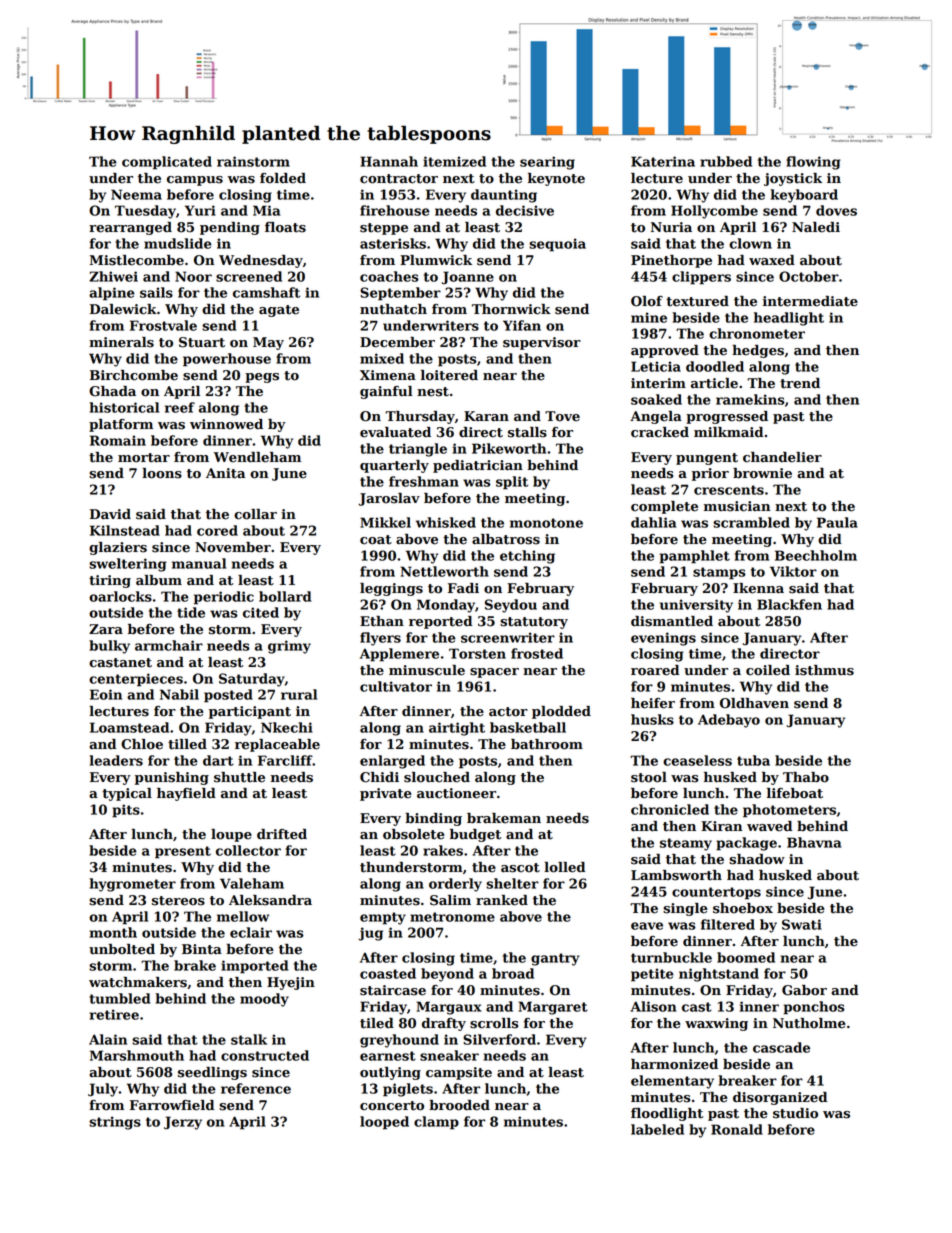  What do you see at coordinates (144, 458) in the document?
I see `mortar` at bounding box center [144, 458].
